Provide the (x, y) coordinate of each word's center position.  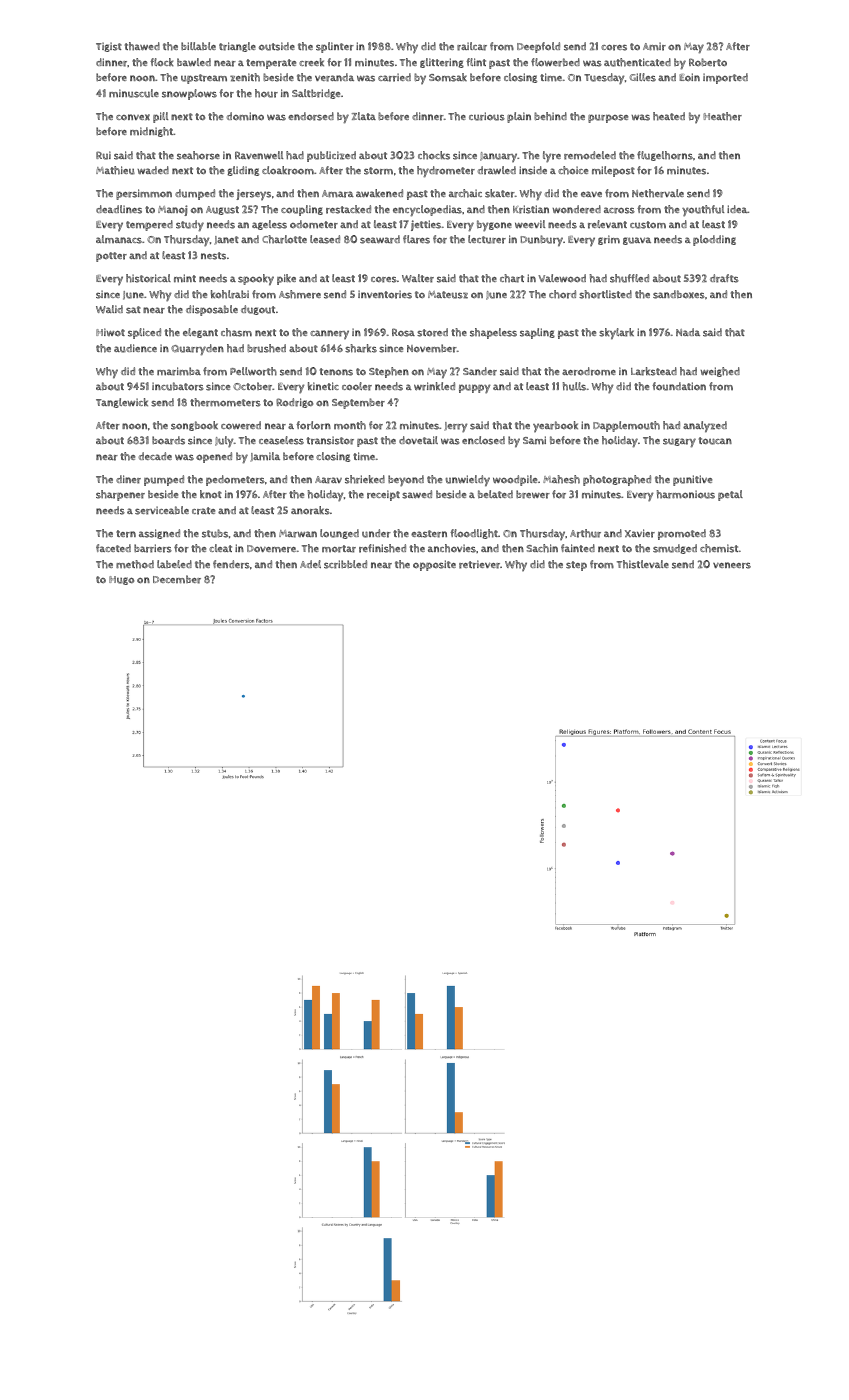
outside (277, 46)
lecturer (487, 239)
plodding (714, 240)
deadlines (119, 209)
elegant (200, 333)
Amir (654, 46)
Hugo (121, 580)
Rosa (403, 332)
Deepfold (538, 47)
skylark (616, 333)
